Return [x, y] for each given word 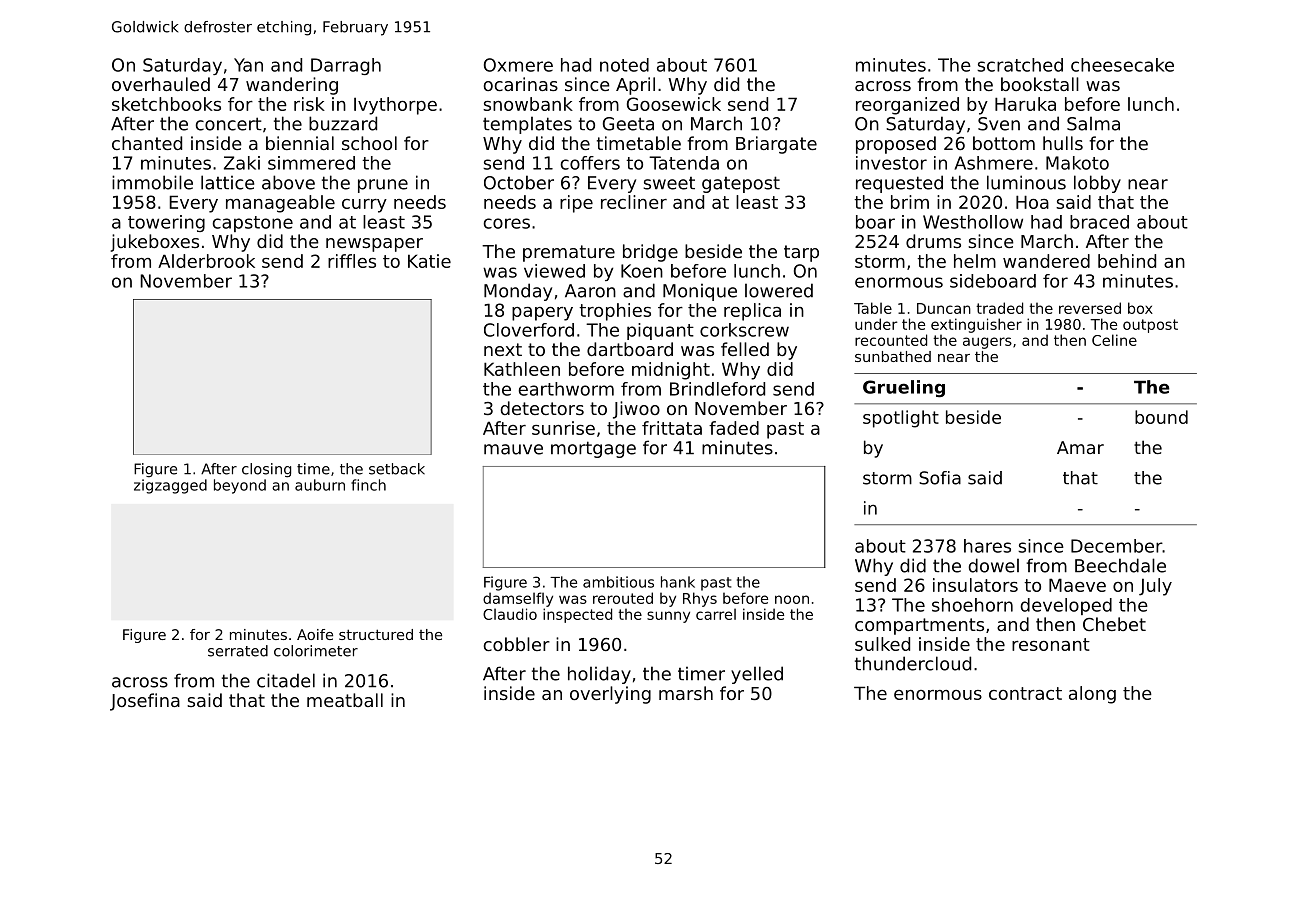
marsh [686, 693]
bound [1161, 417]
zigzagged [170, 486]
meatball [345, 700]
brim [910, 202]
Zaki [242, 163]
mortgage [593, 449]
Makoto [1077, 163]
